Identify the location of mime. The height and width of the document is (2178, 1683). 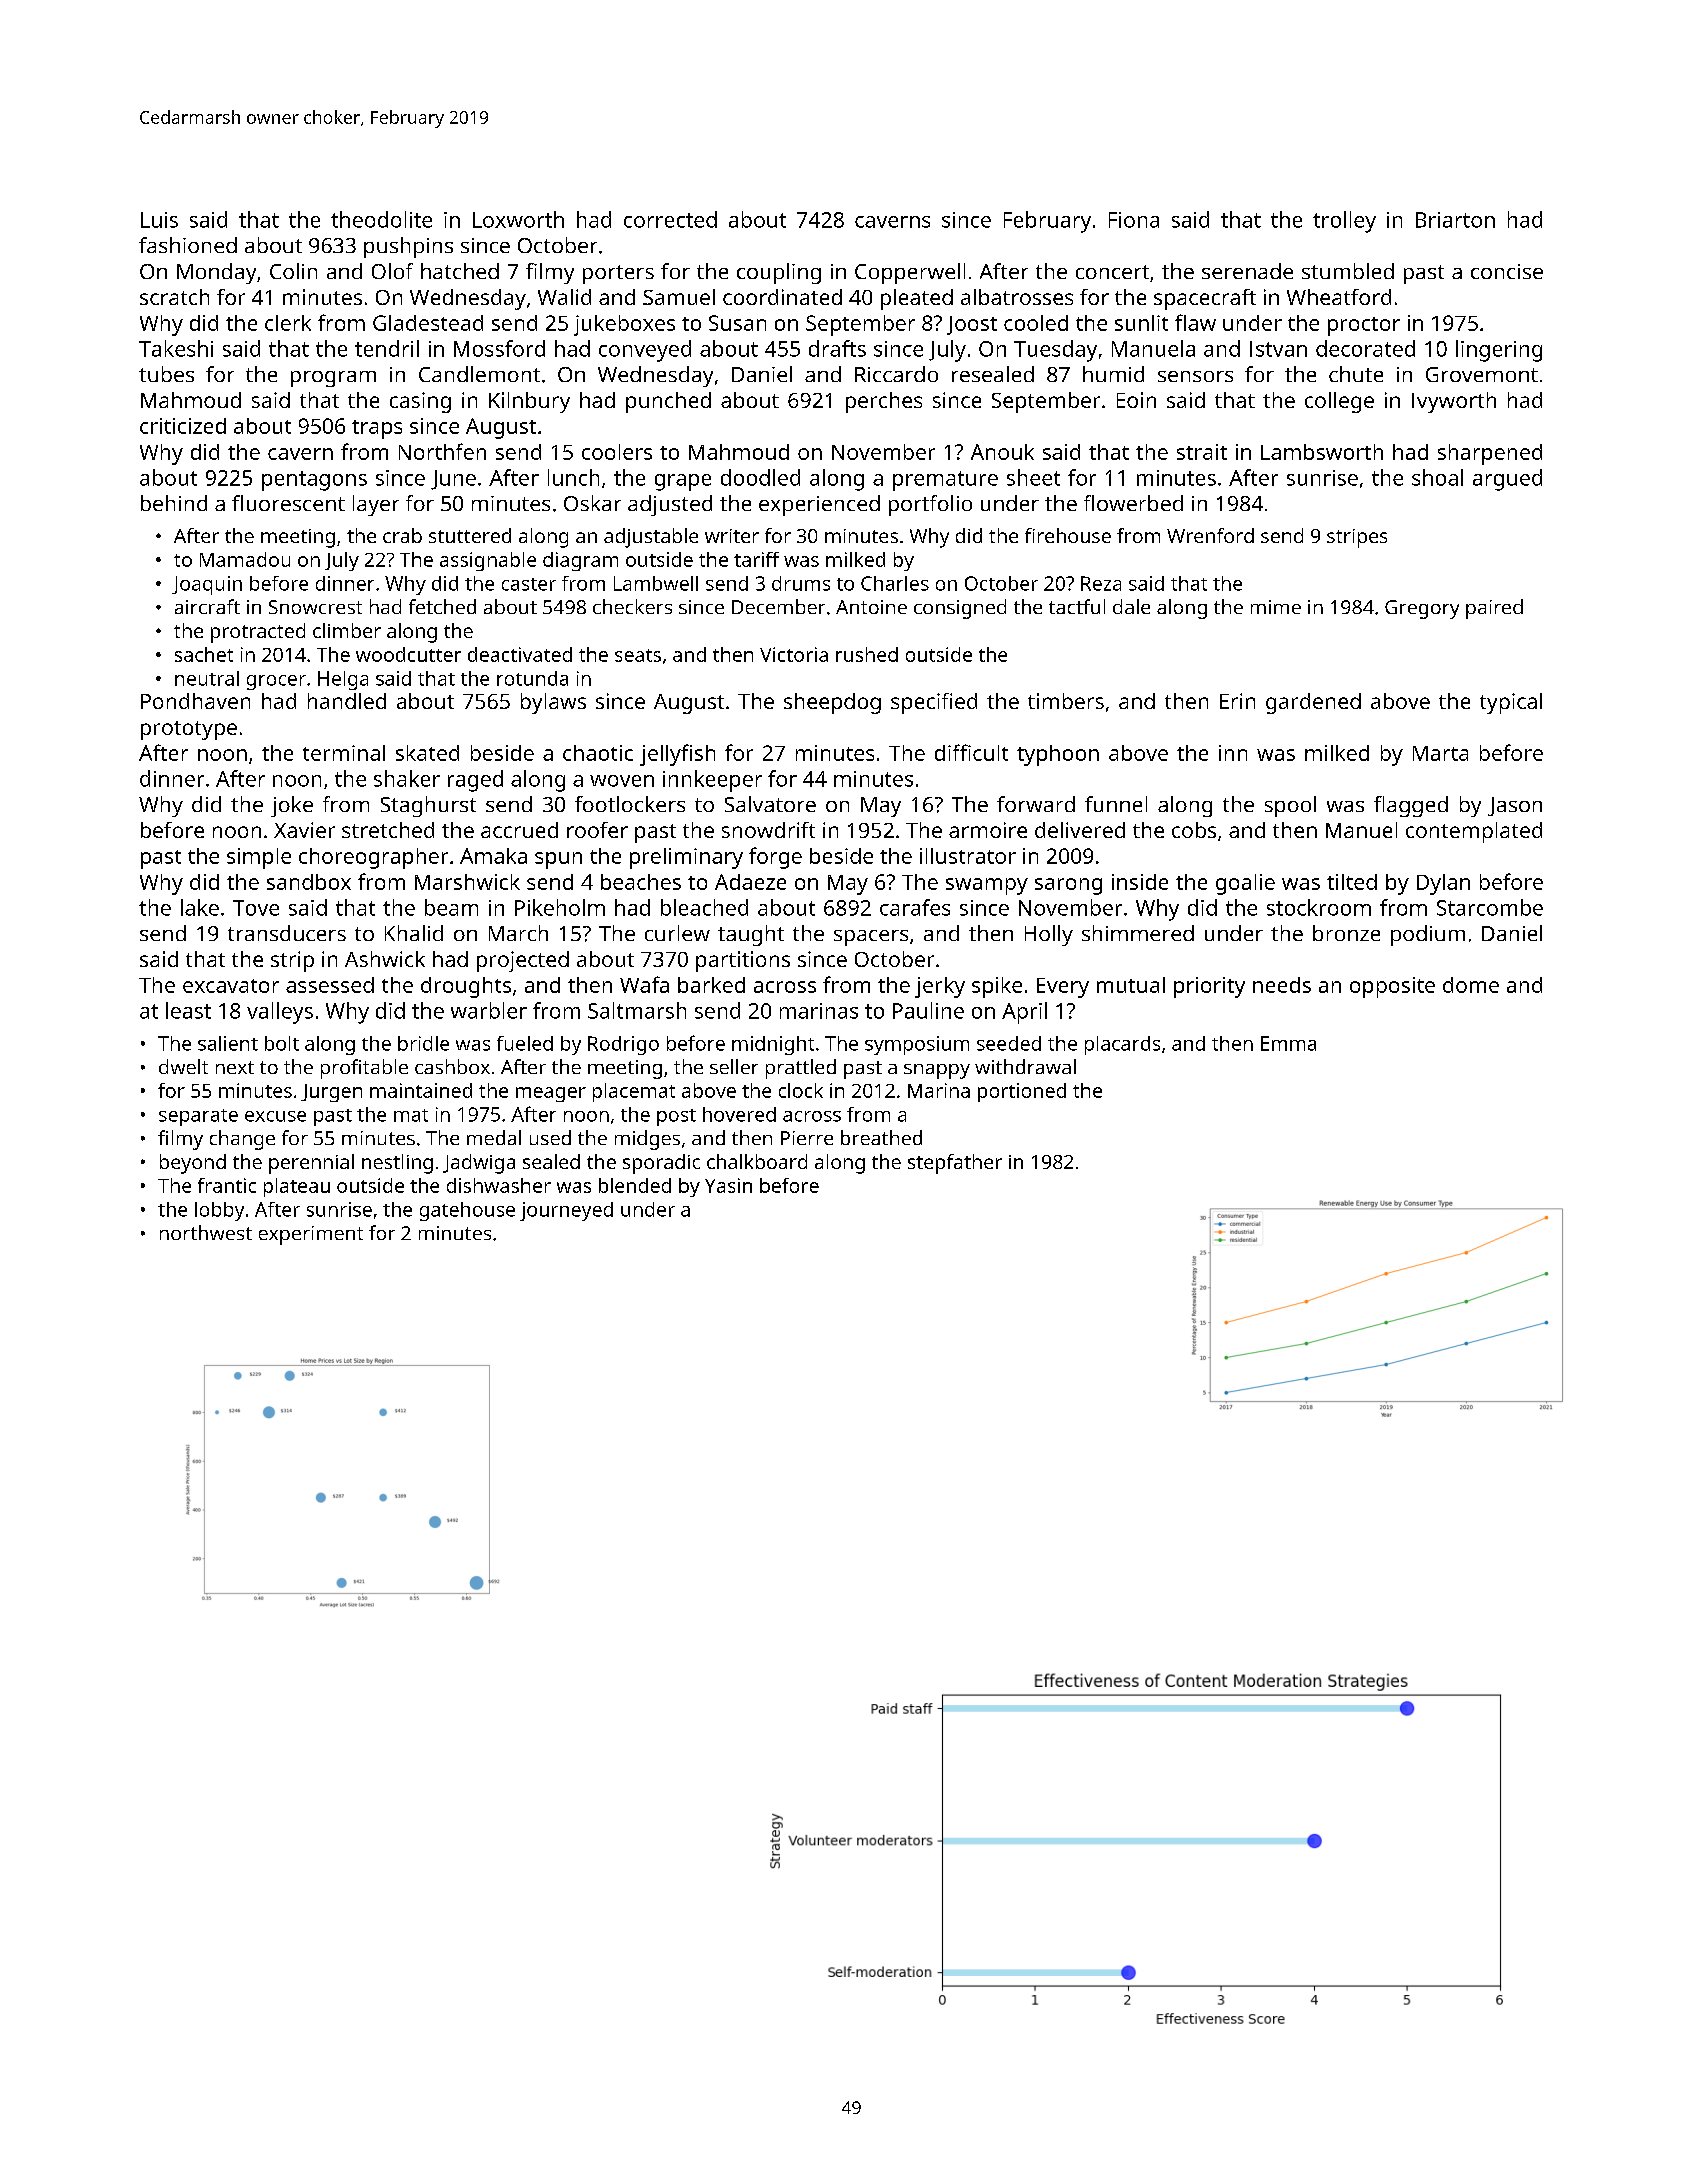
(1276, 607).
